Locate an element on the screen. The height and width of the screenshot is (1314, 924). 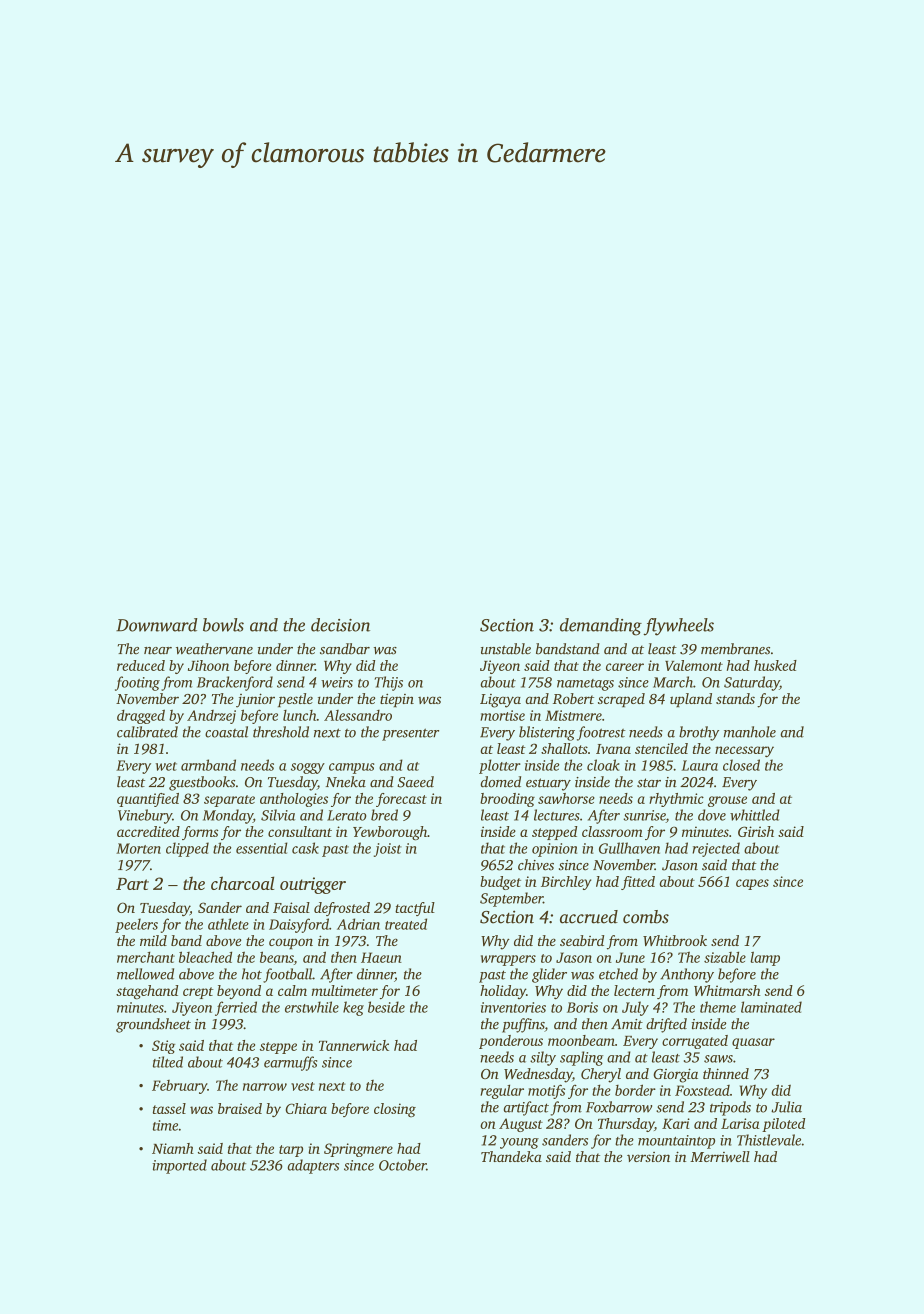
reduced is located at coordinates (141, 665).
